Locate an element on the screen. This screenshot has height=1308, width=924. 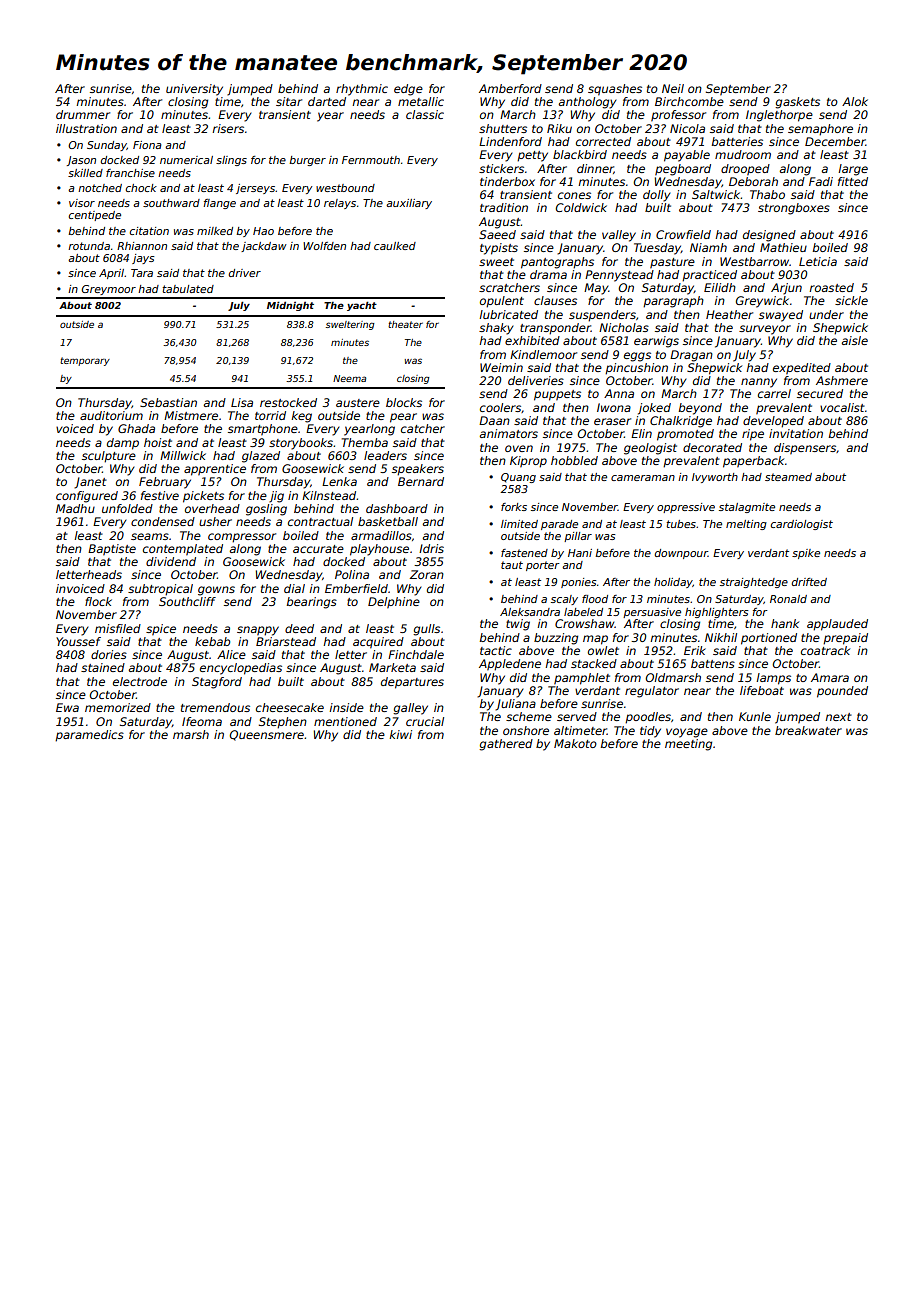
Sebastian is located at coordinates (168, 402).
